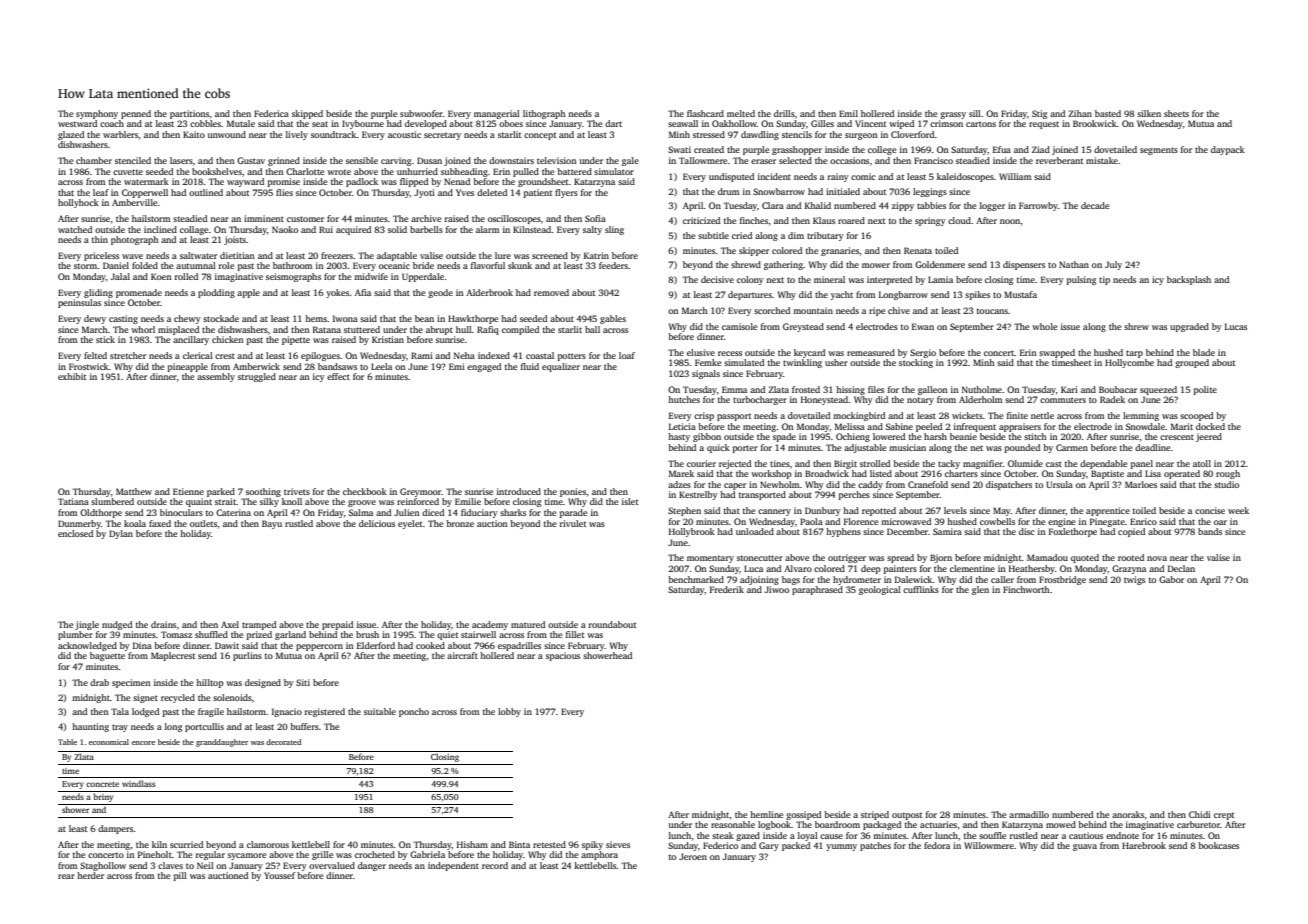 This document has width=1308, height=924. I want to click on sill, so click(975, 113).
